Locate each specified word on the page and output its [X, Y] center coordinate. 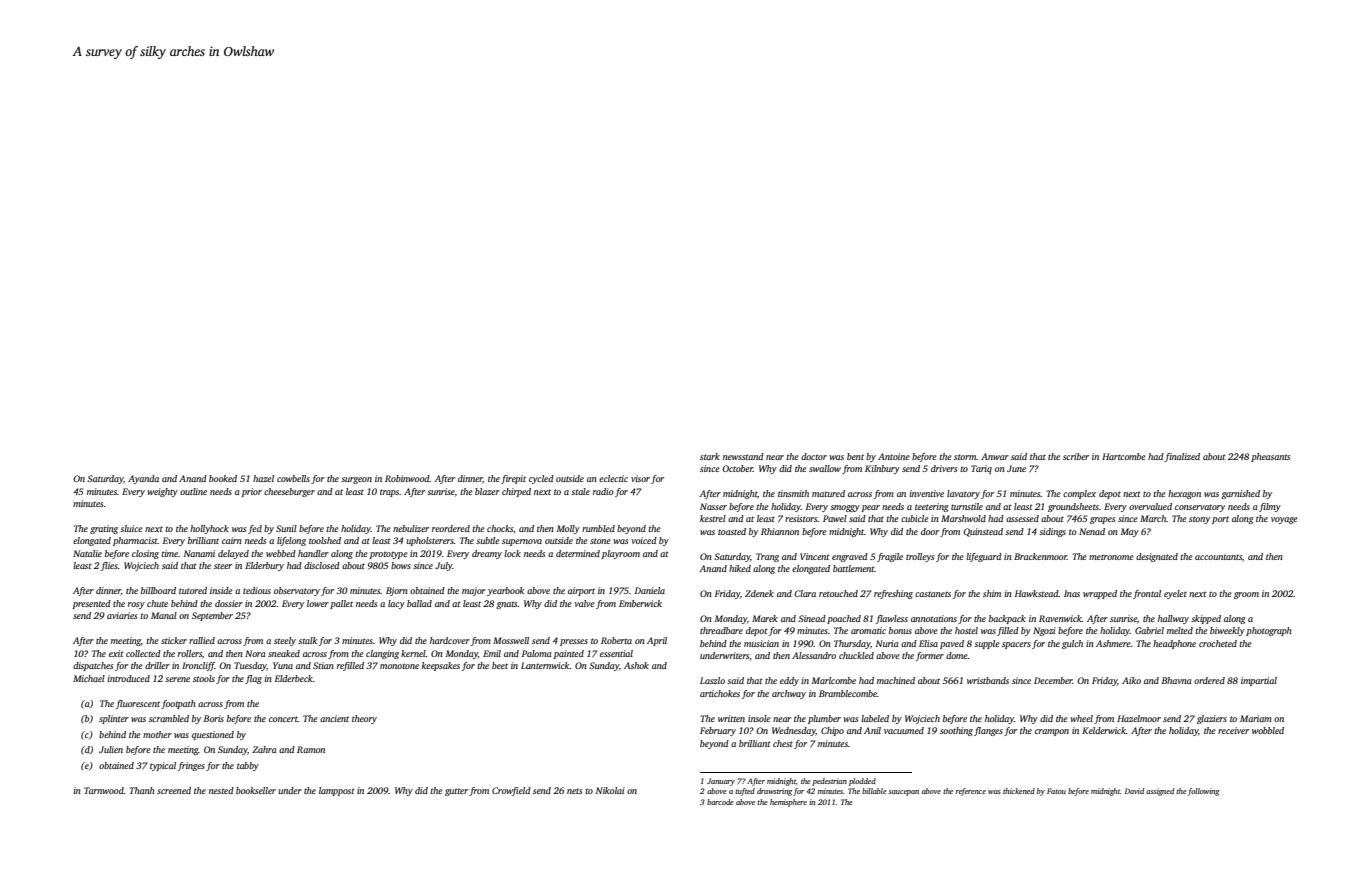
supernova [522, 542]
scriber [1076, 456]
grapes [1102, 520]
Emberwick [640, 603]
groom [1246, 595]
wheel [1081, 718]
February [718, 731]
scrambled [169, 718]
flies [109, 566]
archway [789, 694]
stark [710, 456]
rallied [202, 640]
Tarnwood [104, 790]
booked [223, 478]
